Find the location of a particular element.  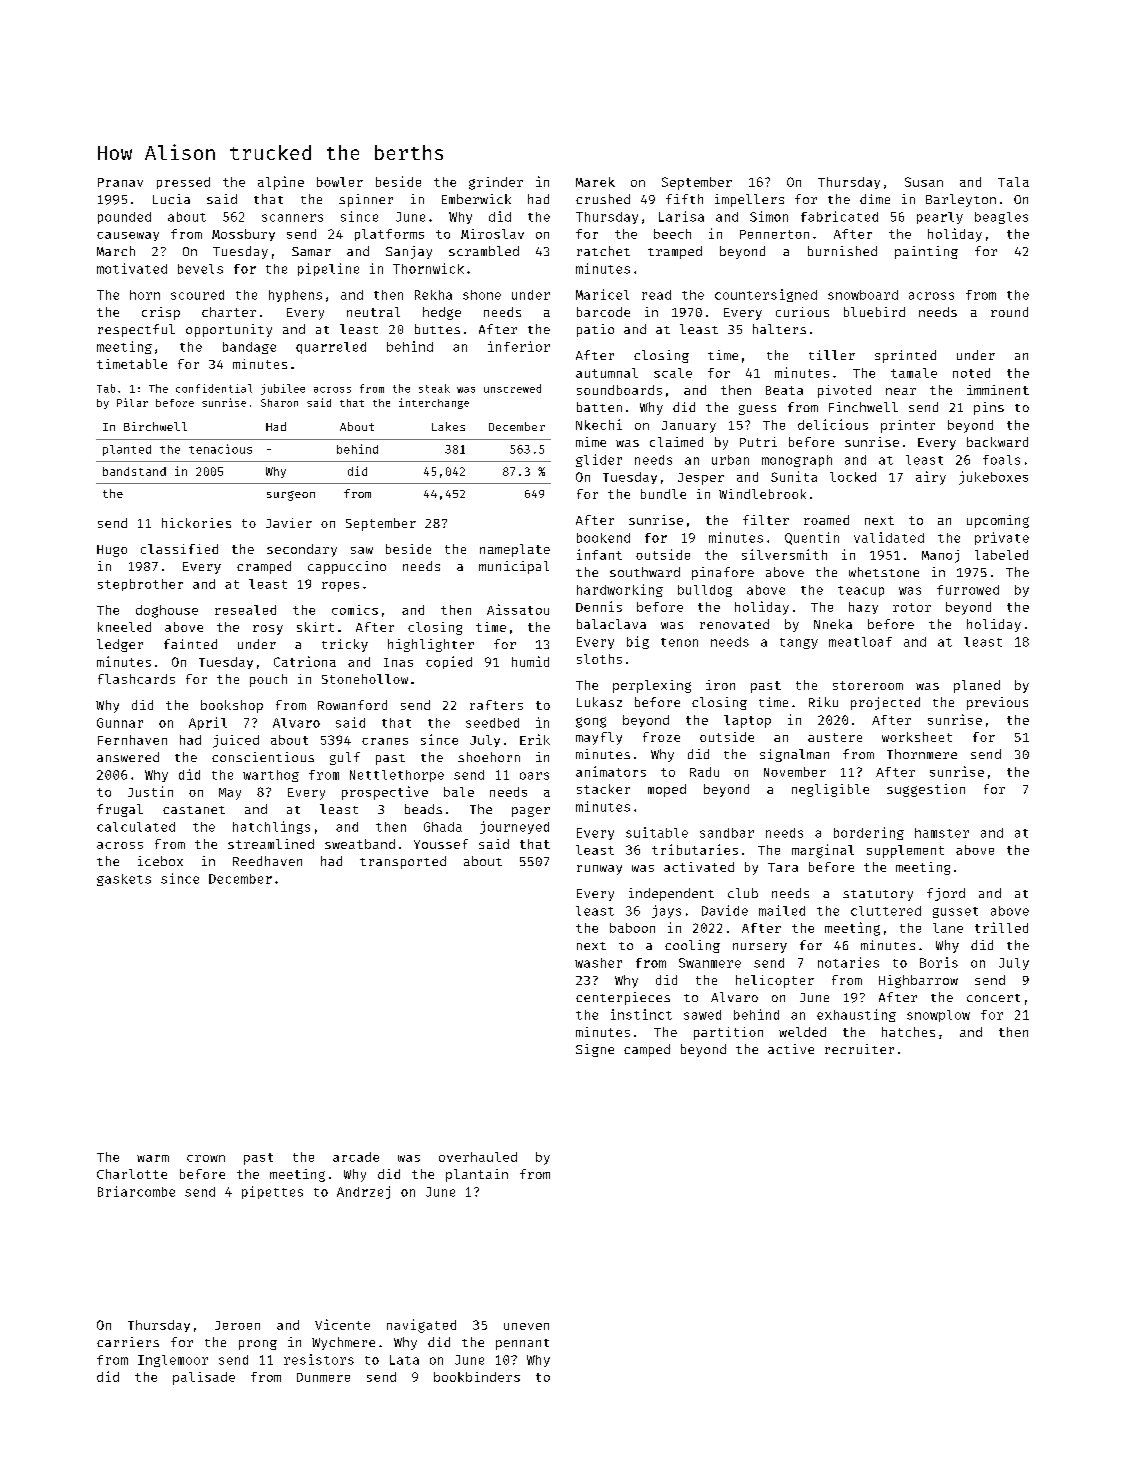

bookbinders is located at coordinates (477, 1377).
